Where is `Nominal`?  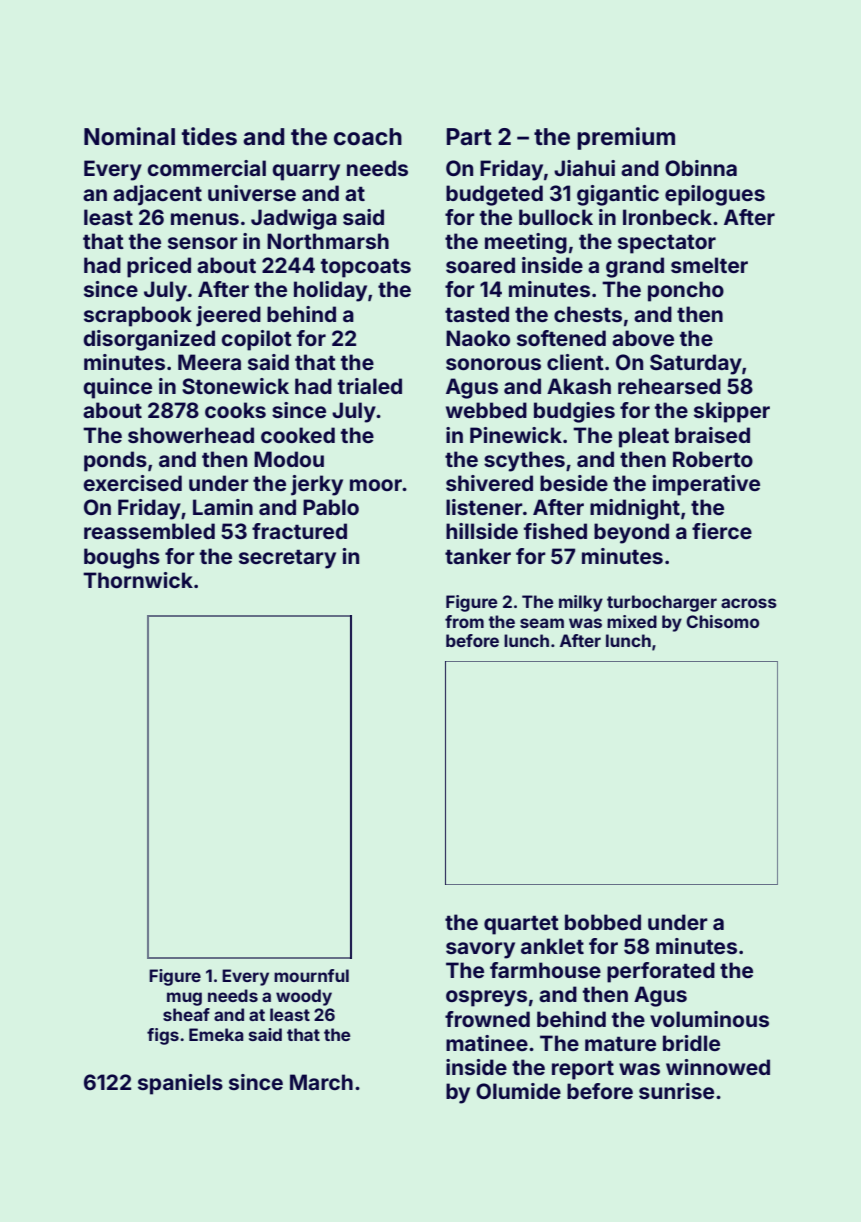
Nominal is located at coordinates (129, 136).
